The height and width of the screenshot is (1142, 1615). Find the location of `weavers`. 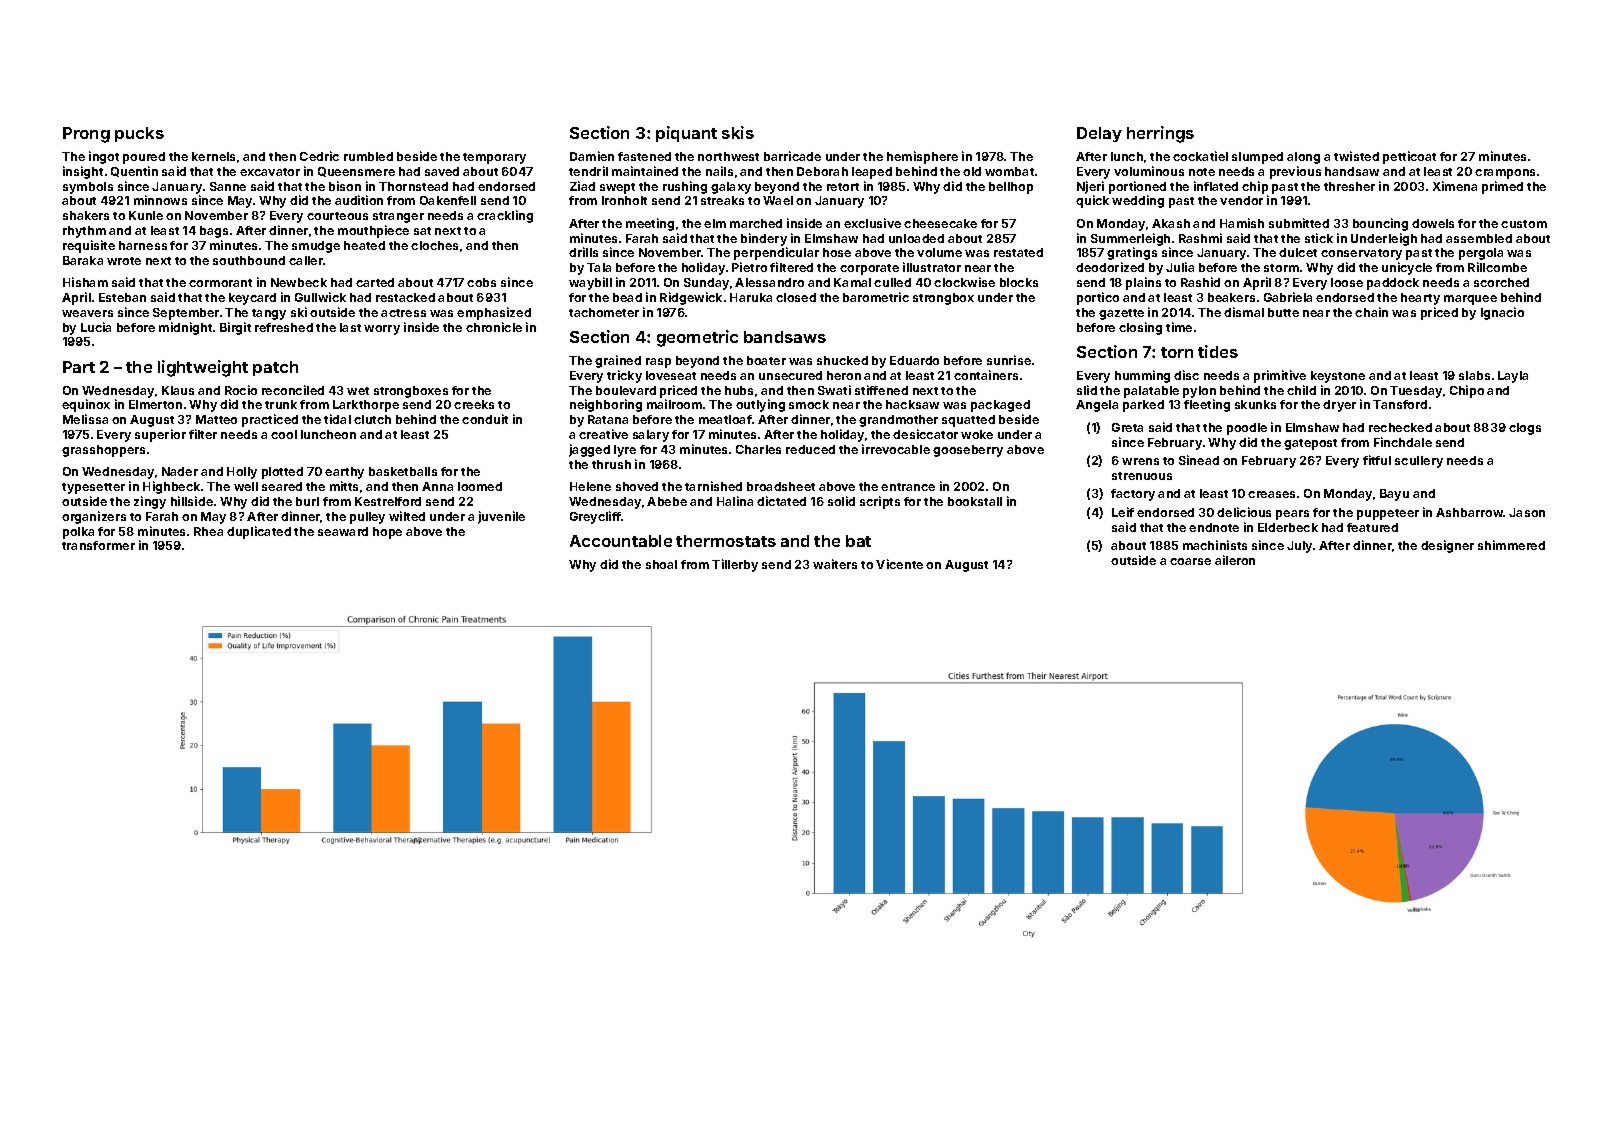

weavers is located at coordinates (87, 313).
